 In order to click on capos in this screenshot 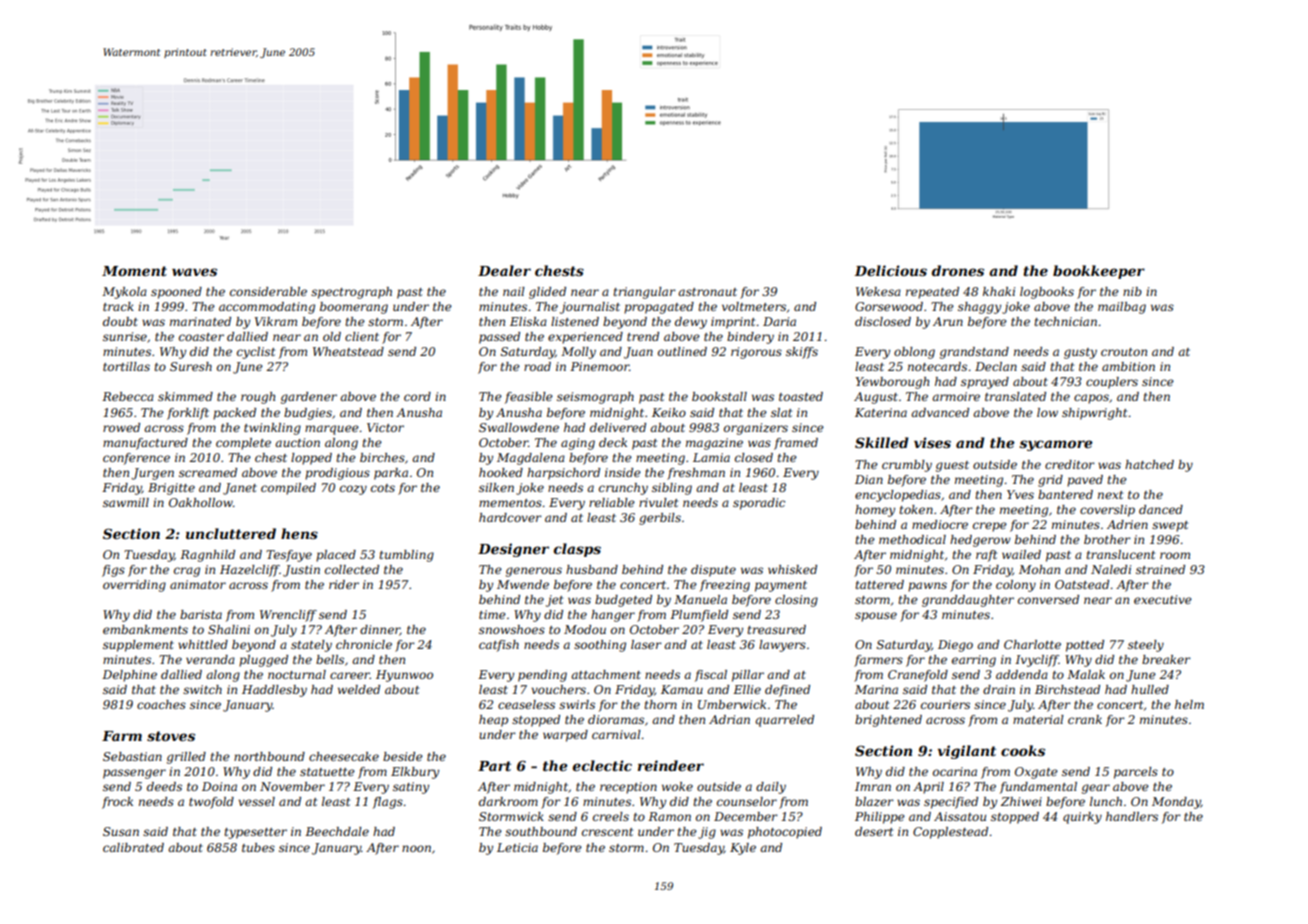, I will do `click(1091, 399)`.
